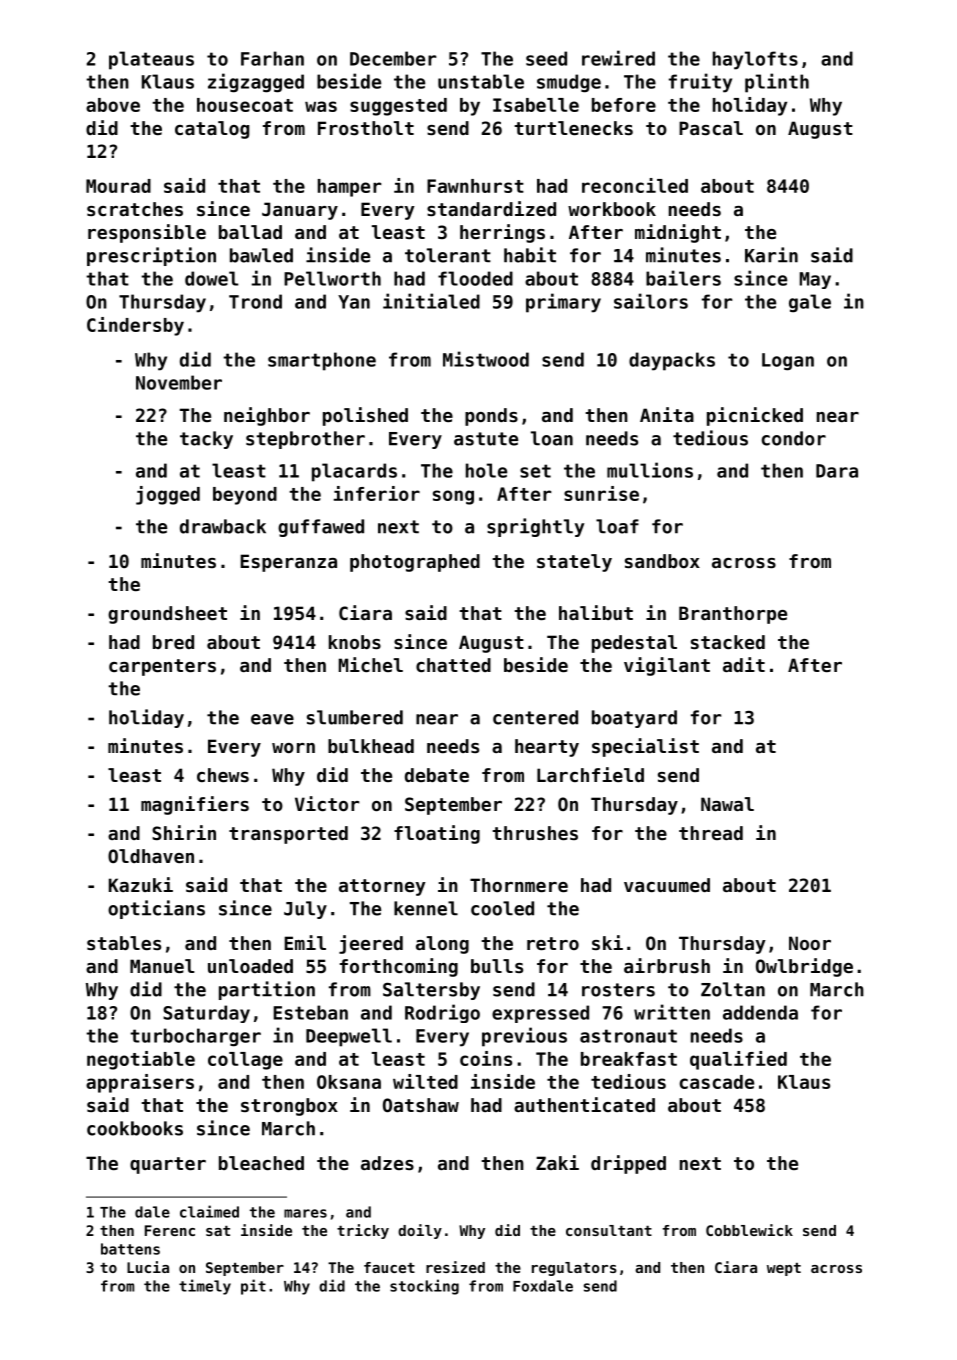  Describe the element at coordinates (810, 943) in the screenshot. I see `Noor` at that location.
